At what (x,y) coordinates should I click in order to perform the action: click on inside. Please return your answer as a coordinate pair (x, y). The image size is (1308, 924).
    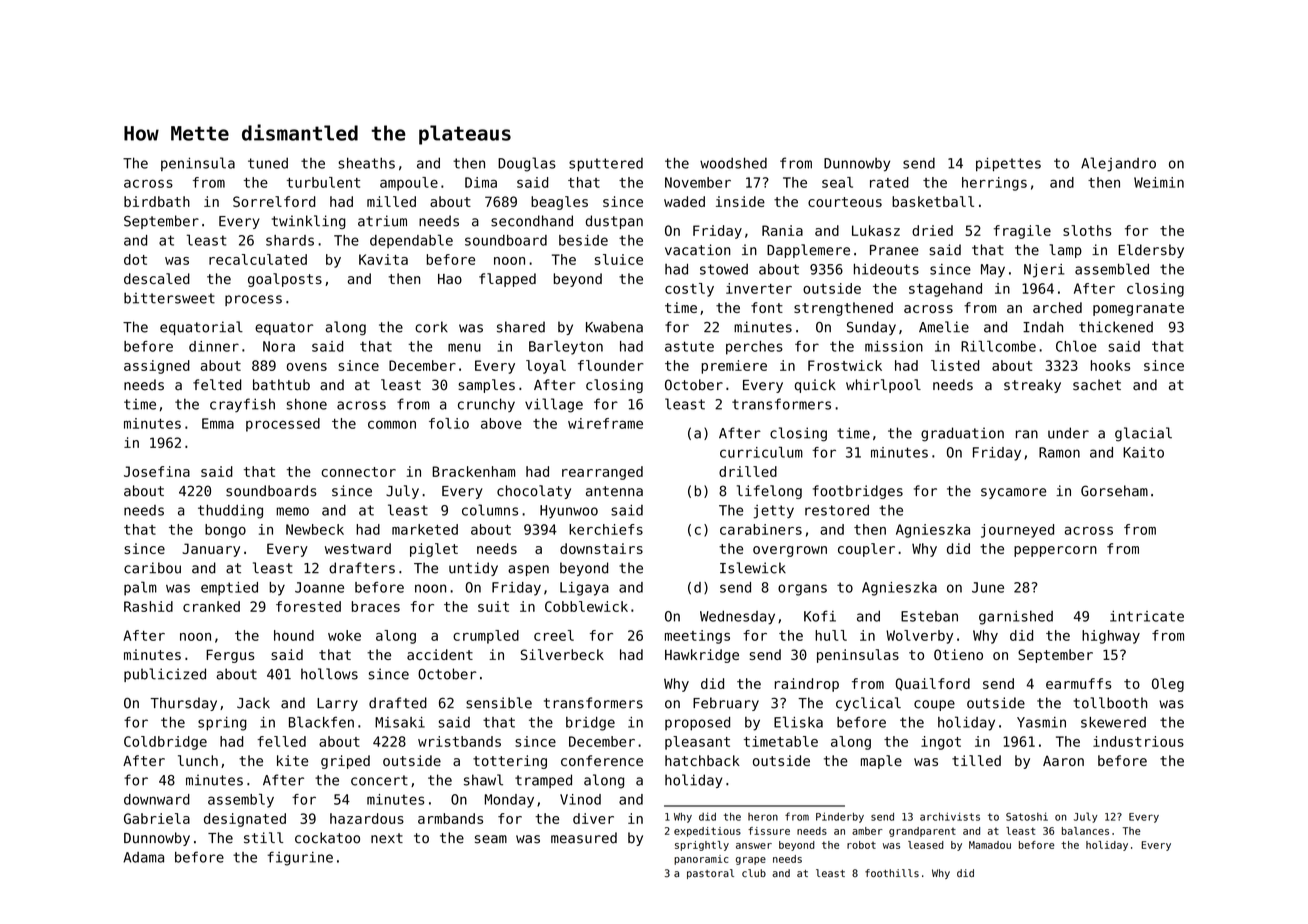
    Looking at the image, I should click on (740, 201).
